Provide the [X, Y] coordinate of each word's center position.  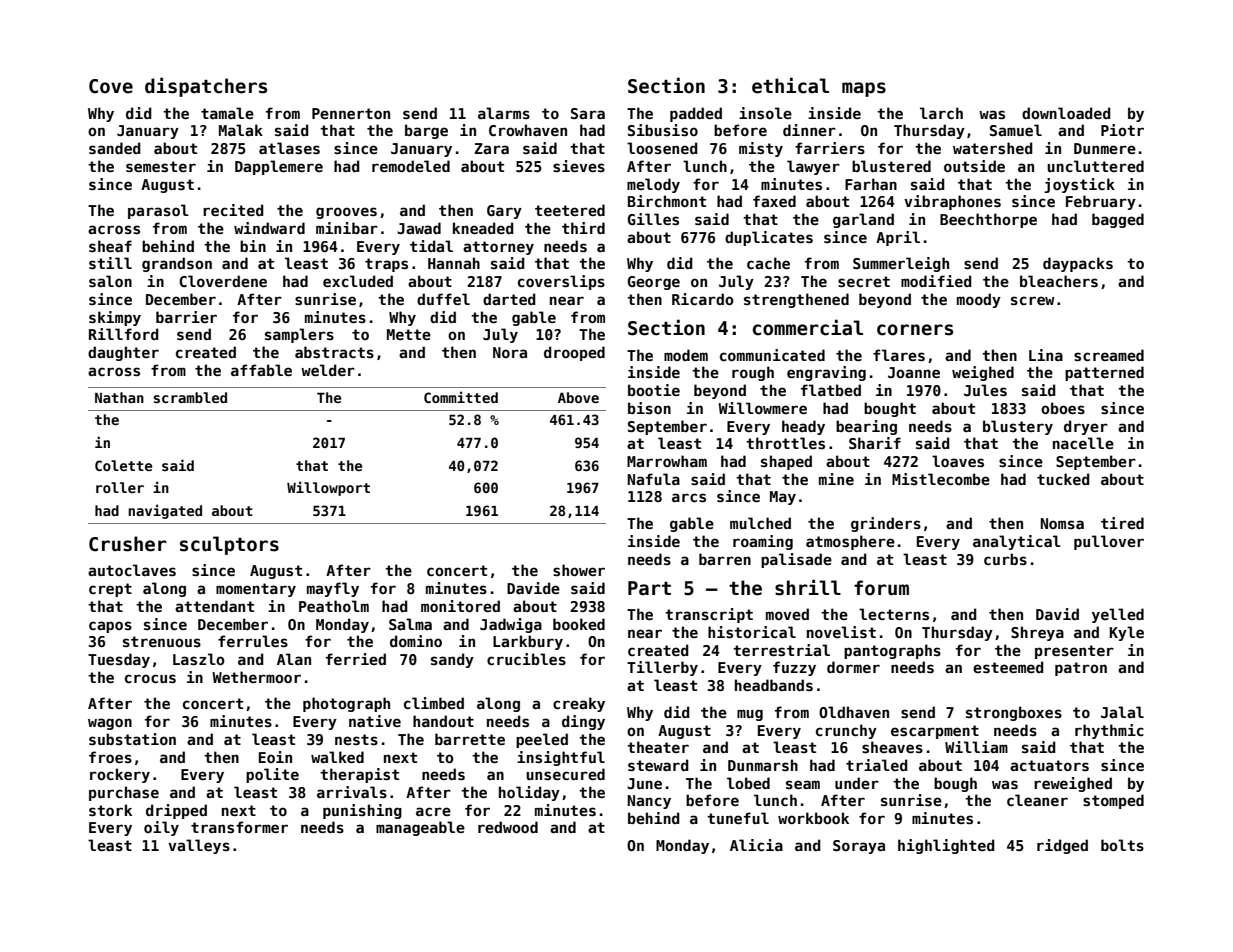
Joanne [914, 372]
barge [426, 131]
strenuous [162, 641]
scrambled [190, 397]
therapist [359, 775]
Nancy [649, 802]
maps [864, 89]
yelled [1118, 615]
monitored [460, 606]
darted [509, 299]
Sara [588, 113]
